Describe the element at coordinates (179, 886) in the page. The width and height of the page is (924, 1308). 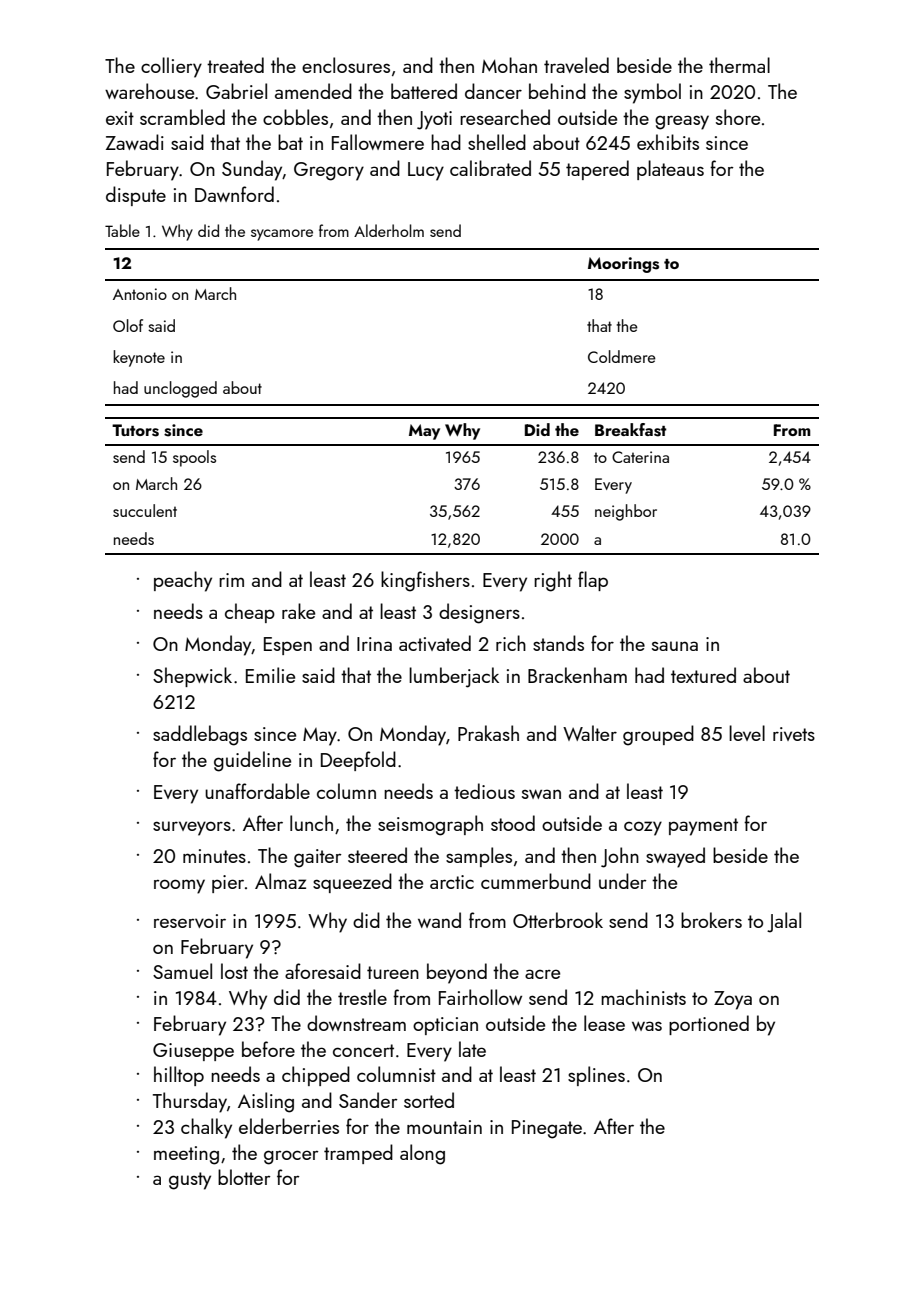
I see `roomy` at that location.
